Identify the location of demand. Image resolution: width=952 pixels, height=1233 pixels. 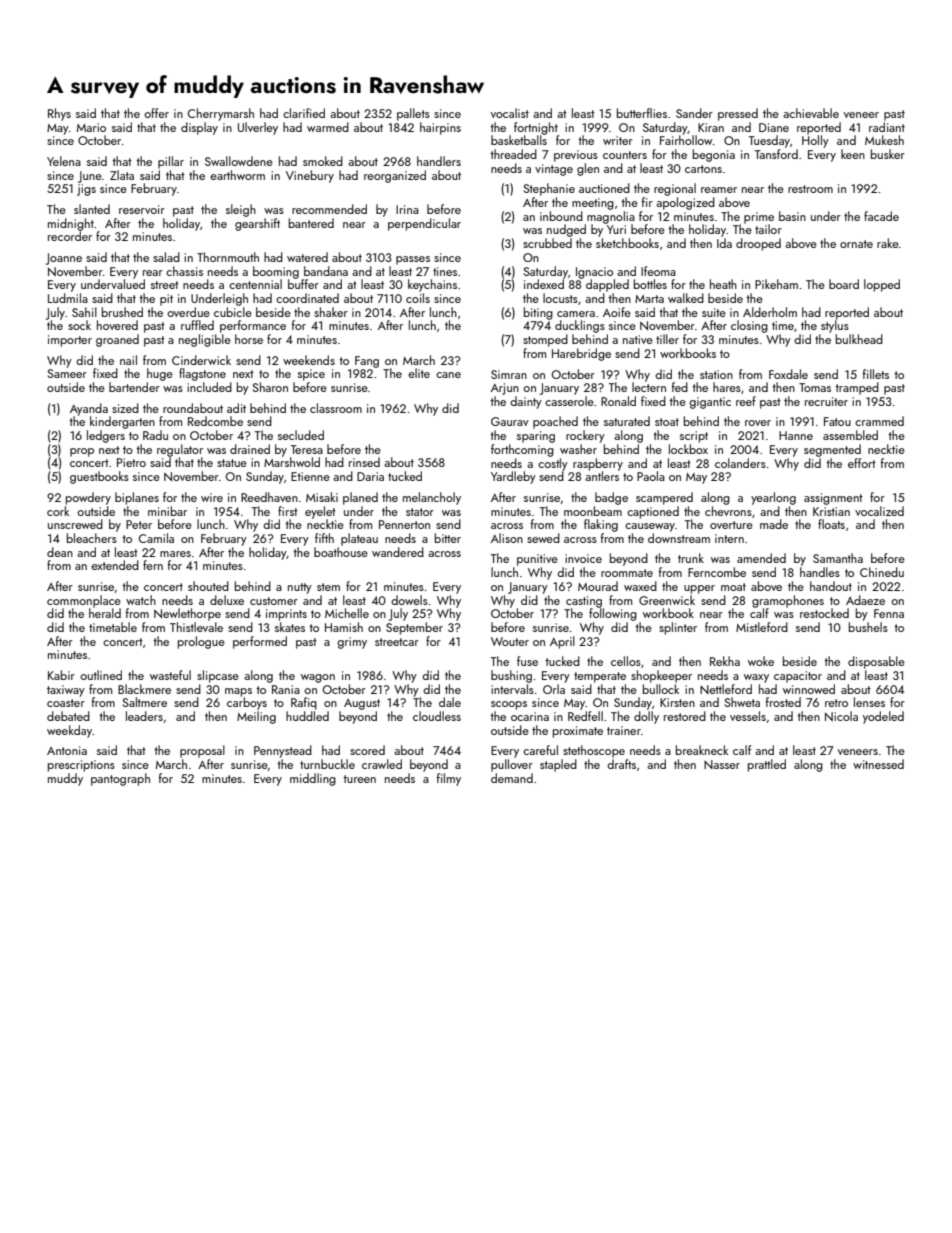
(512, 778).
